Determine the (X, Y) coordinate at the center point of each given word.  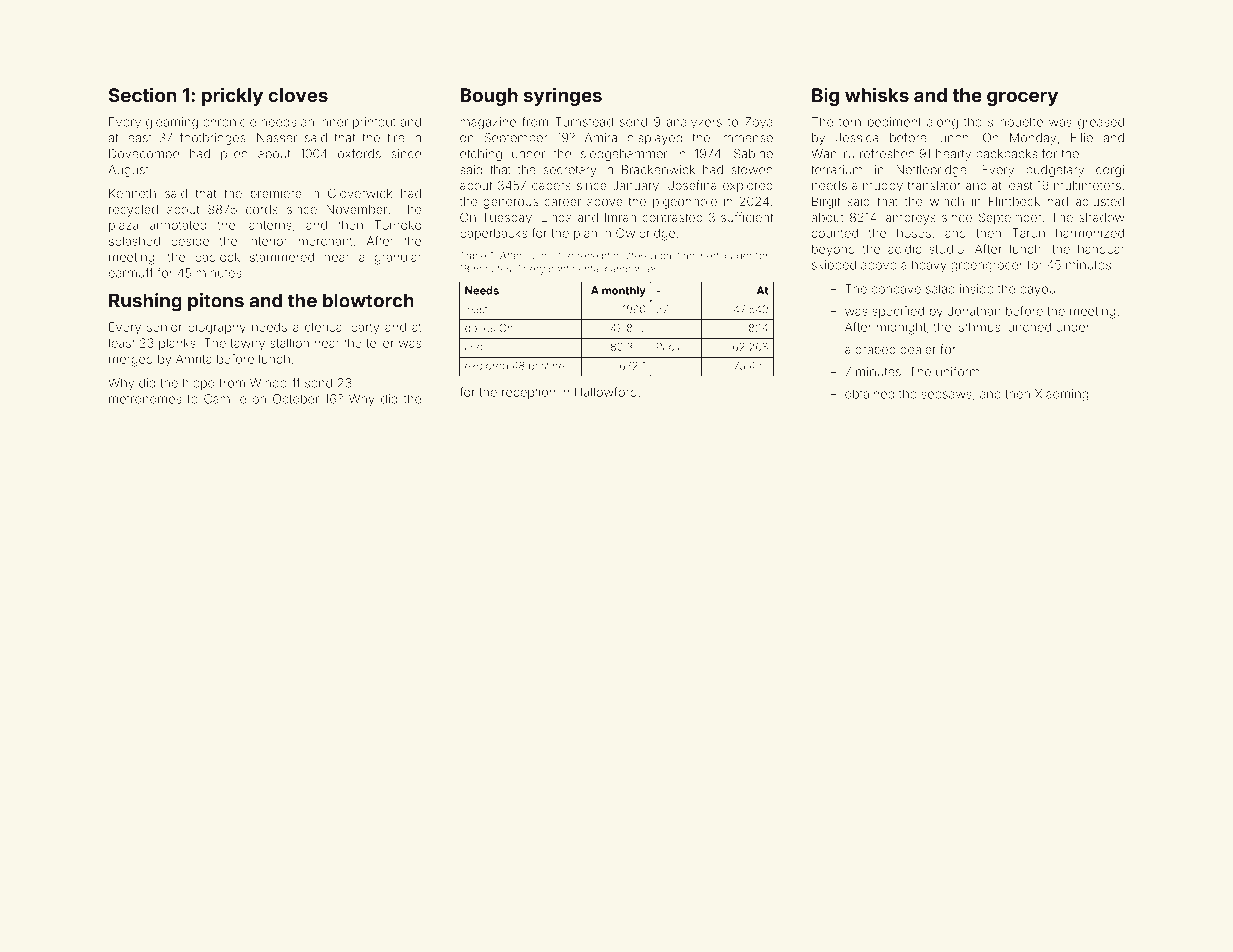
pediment (894, 123)
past (670, 256)
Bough (489, 97)
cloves (298, 95)
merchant (326, 241)
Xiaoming (1061, 395)
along (942, 123)
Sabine (753, 154)
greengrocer (987, 267)
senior (164, 327)
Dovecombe (144, 154)
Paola (670, 346)
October (296, 399)
